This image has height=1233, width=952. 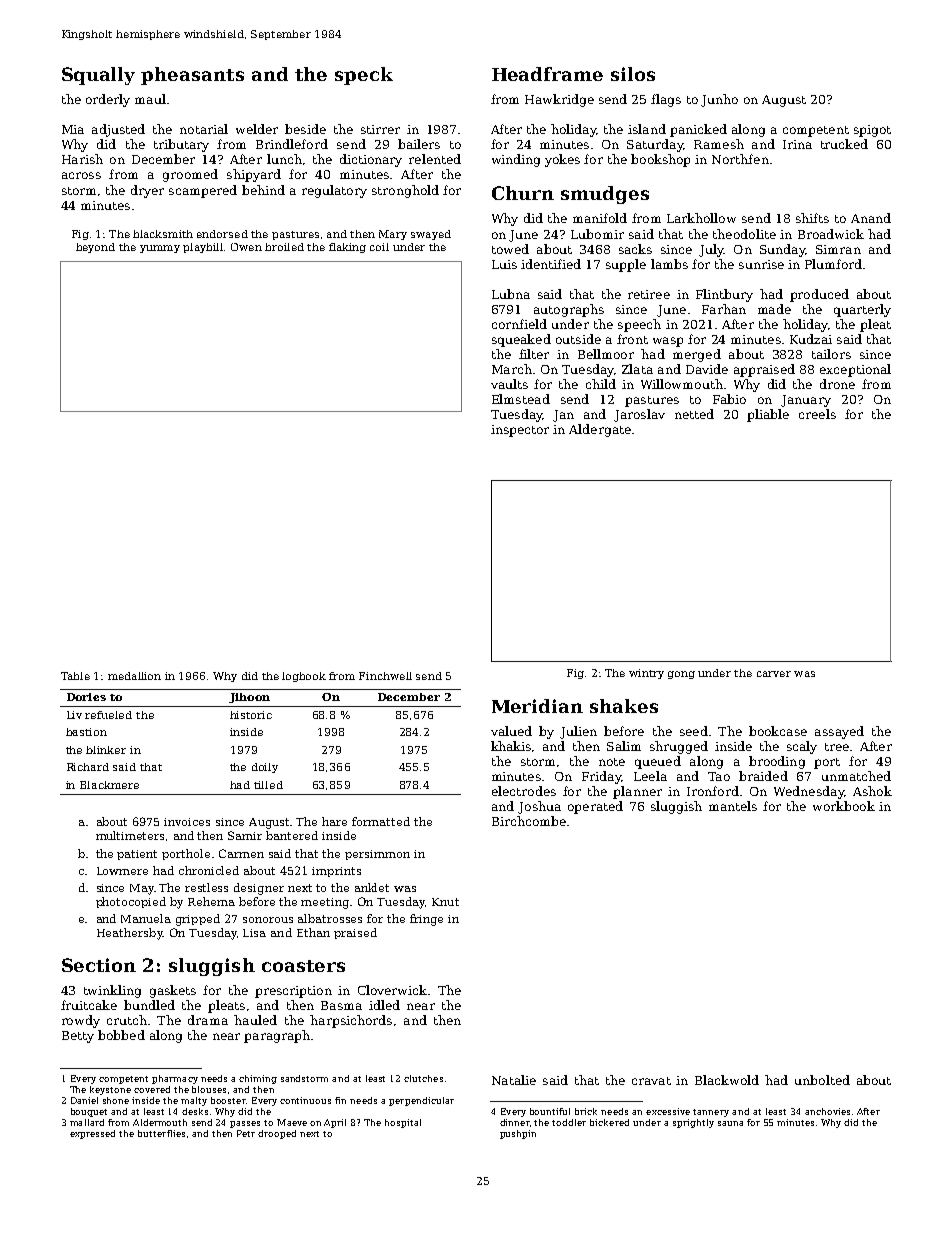 I want to click on tree, so click(x=837, y=747).
